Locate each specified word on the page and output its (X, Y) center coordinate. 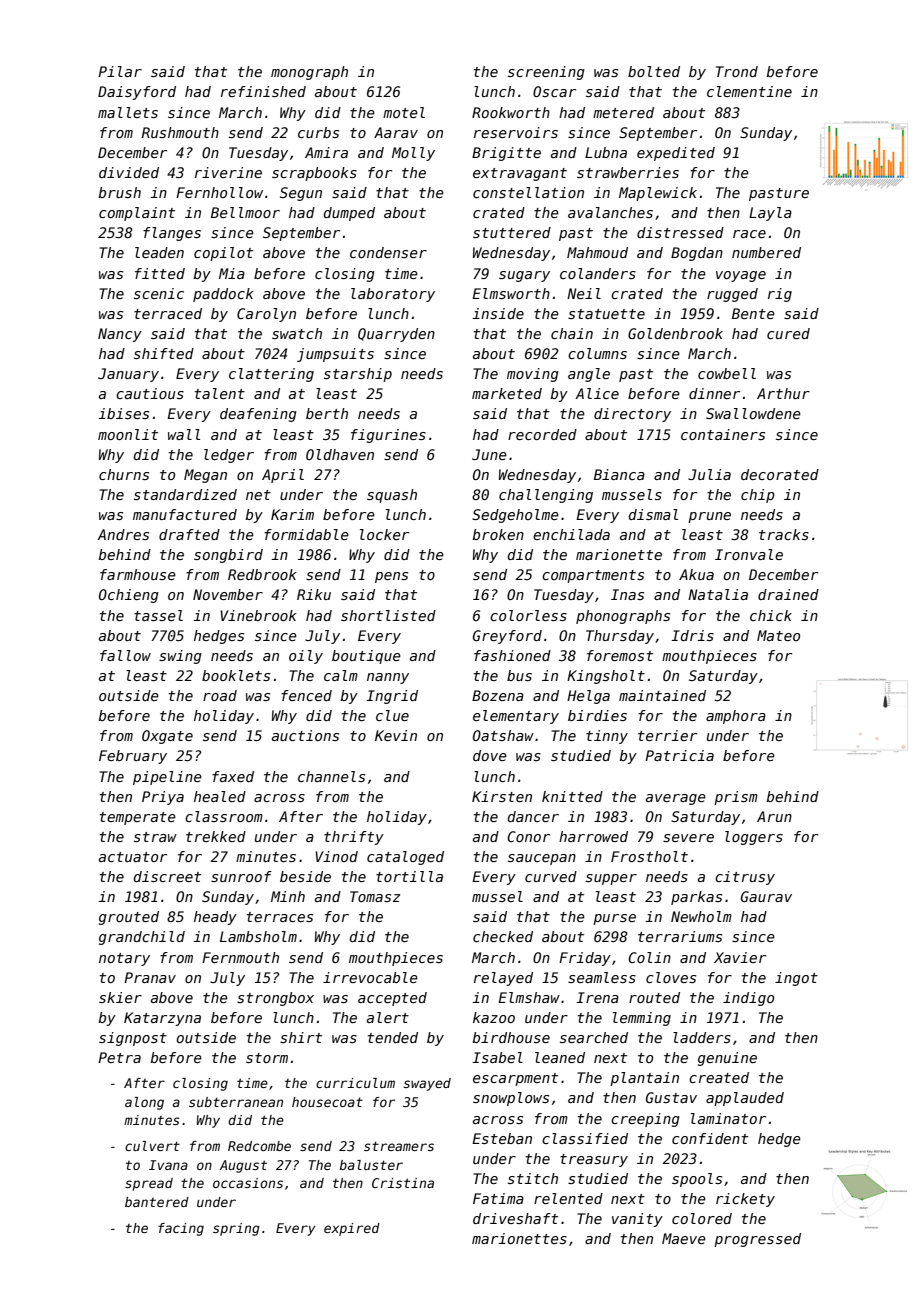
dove (490, 755)
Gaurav (766, 896)
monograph (309, 73)
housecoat (327, 1102)
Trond (737, 71)
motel (404, 112)
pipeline (167, 778)
